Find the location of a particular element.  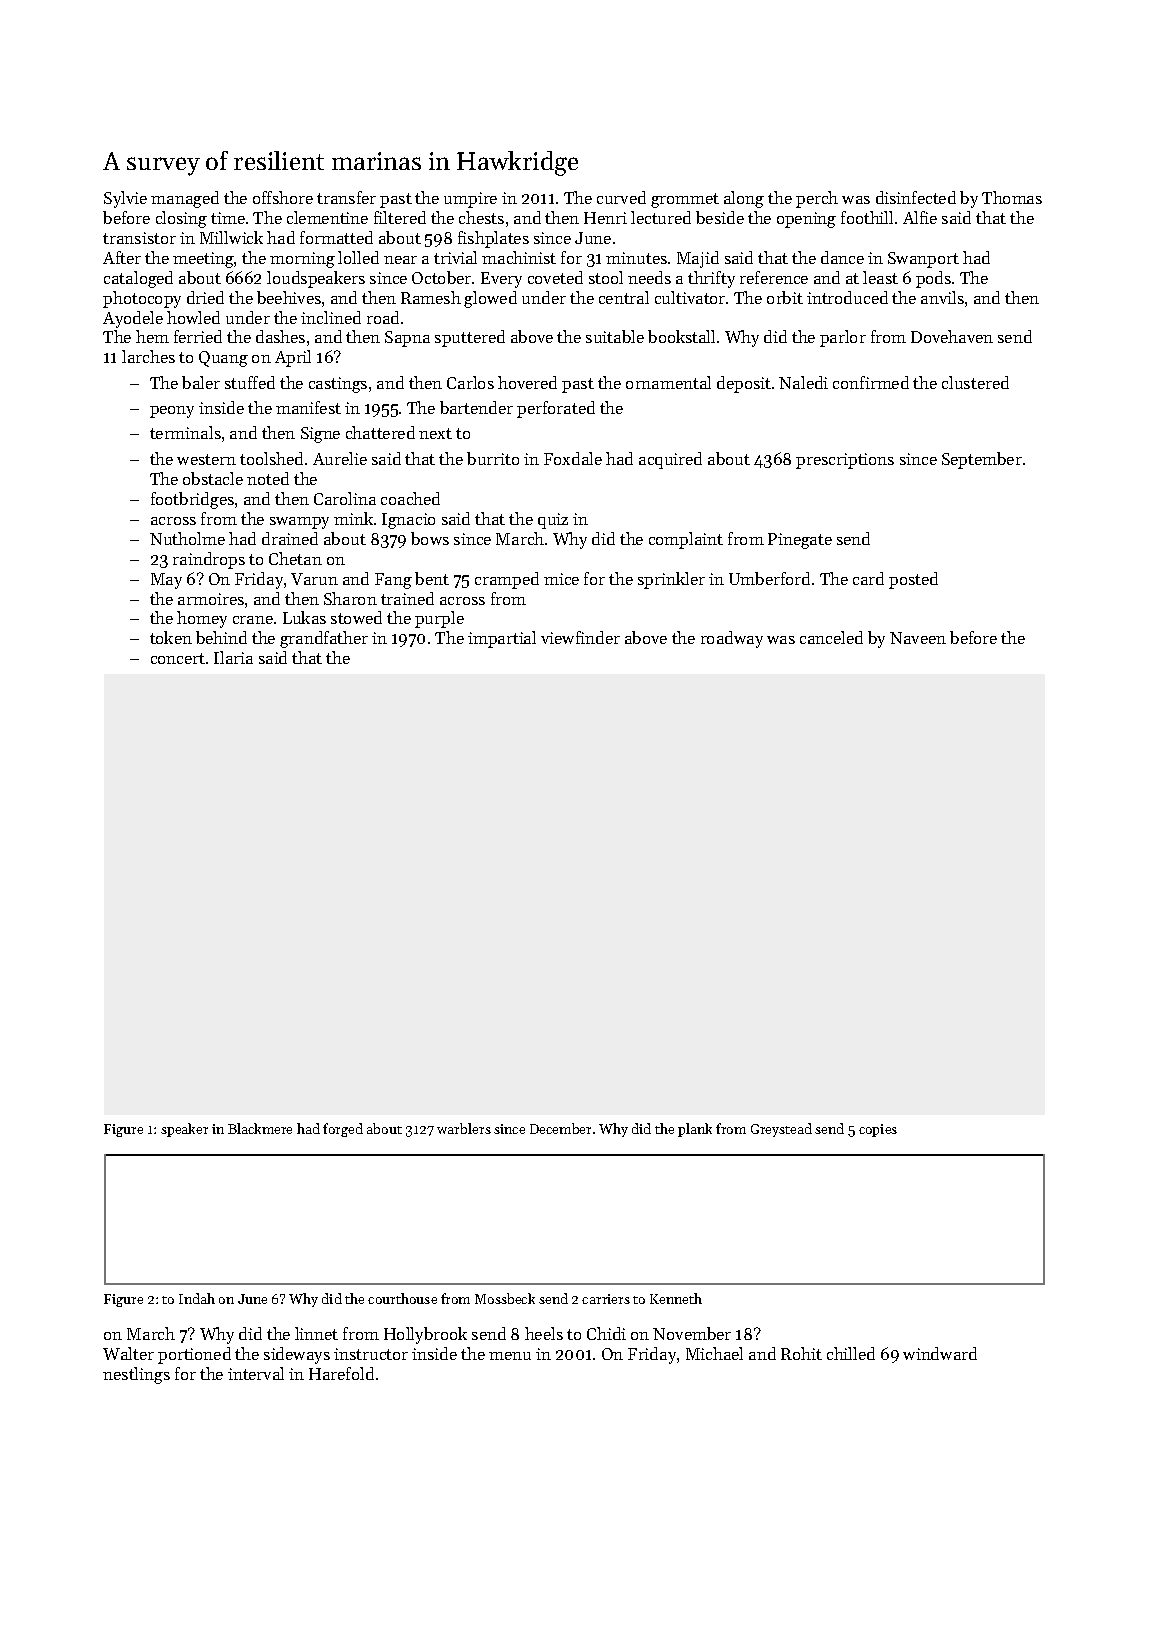

forged is located at coordinates (343, 1130).
